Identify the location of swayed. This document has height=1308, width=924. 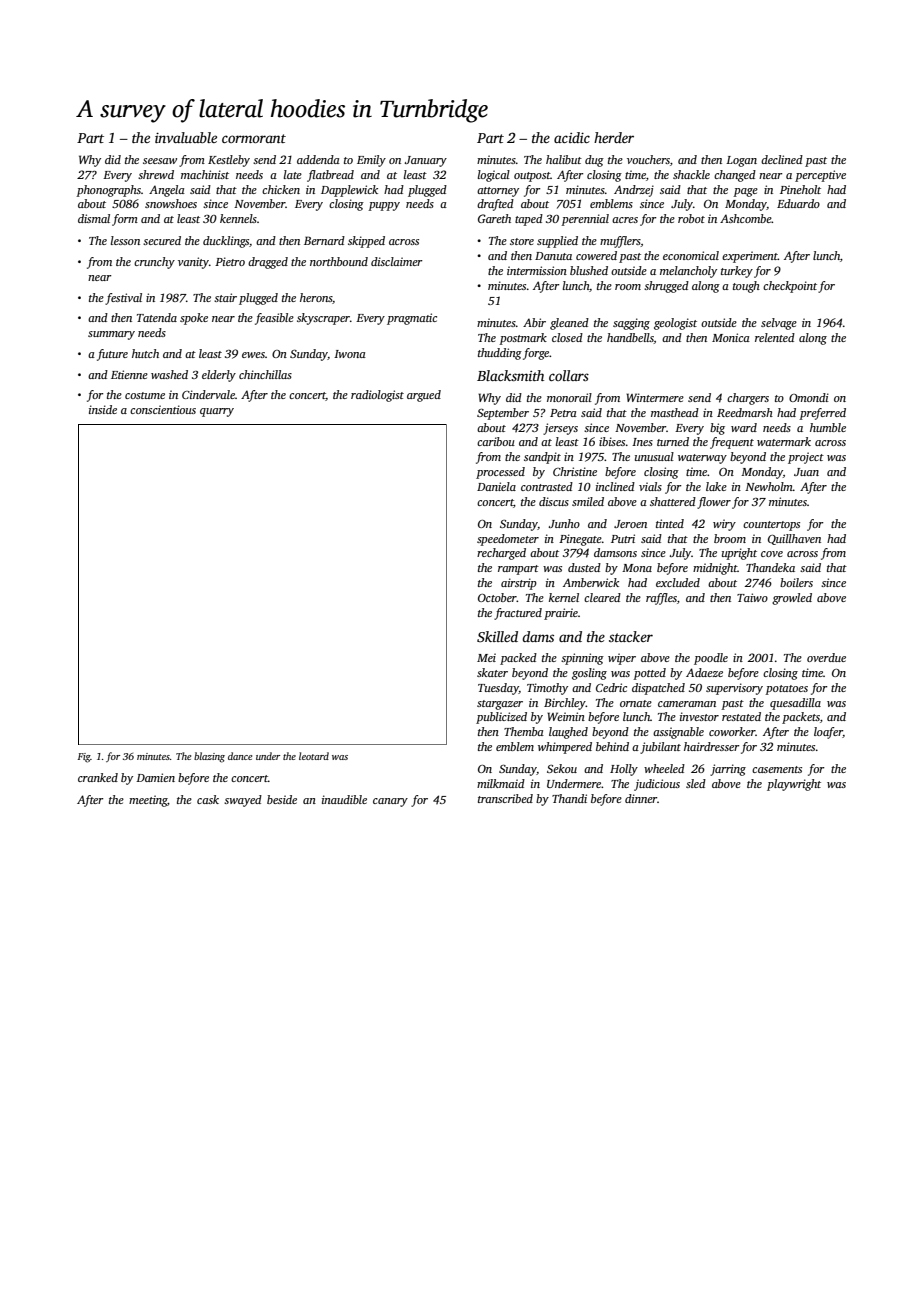
(243, 801).
